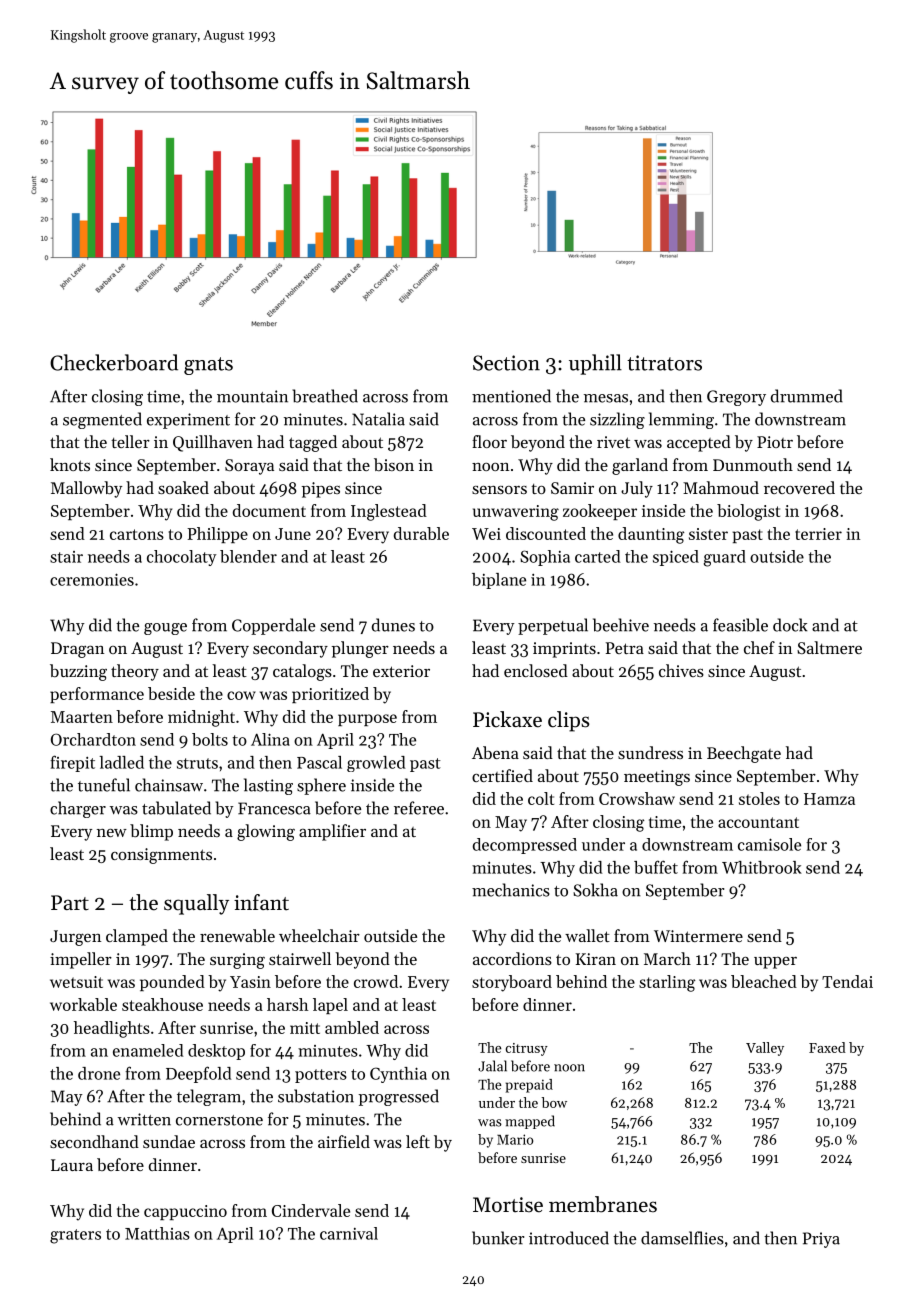 The width and height of the page is (924, 1308). I want to click on Section, so click(506, 363).
